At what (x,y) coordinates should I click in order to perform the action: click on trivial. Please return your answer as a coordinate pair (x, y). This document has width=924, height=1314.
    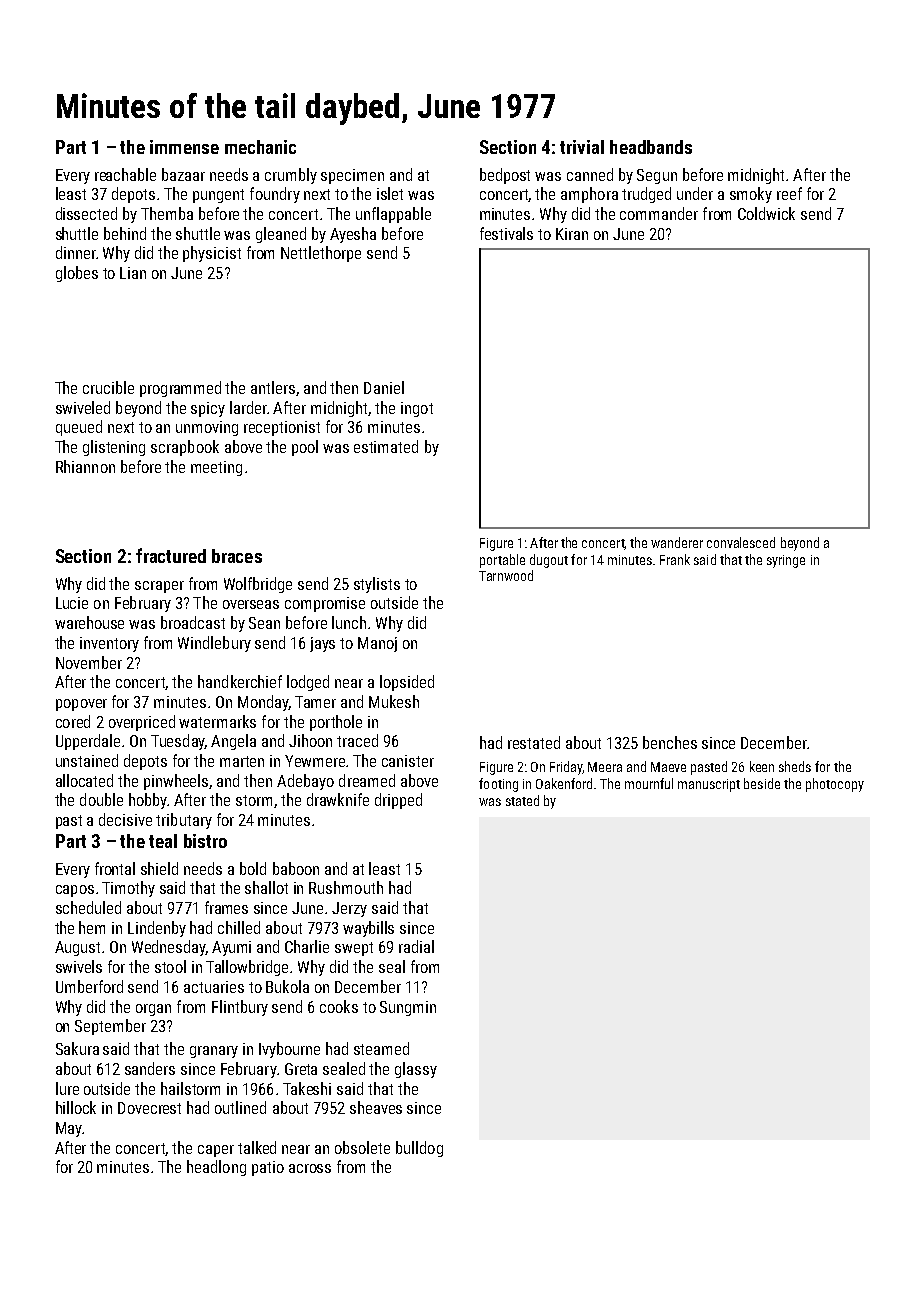
    Looking at the image, I should click on (582, 147).
